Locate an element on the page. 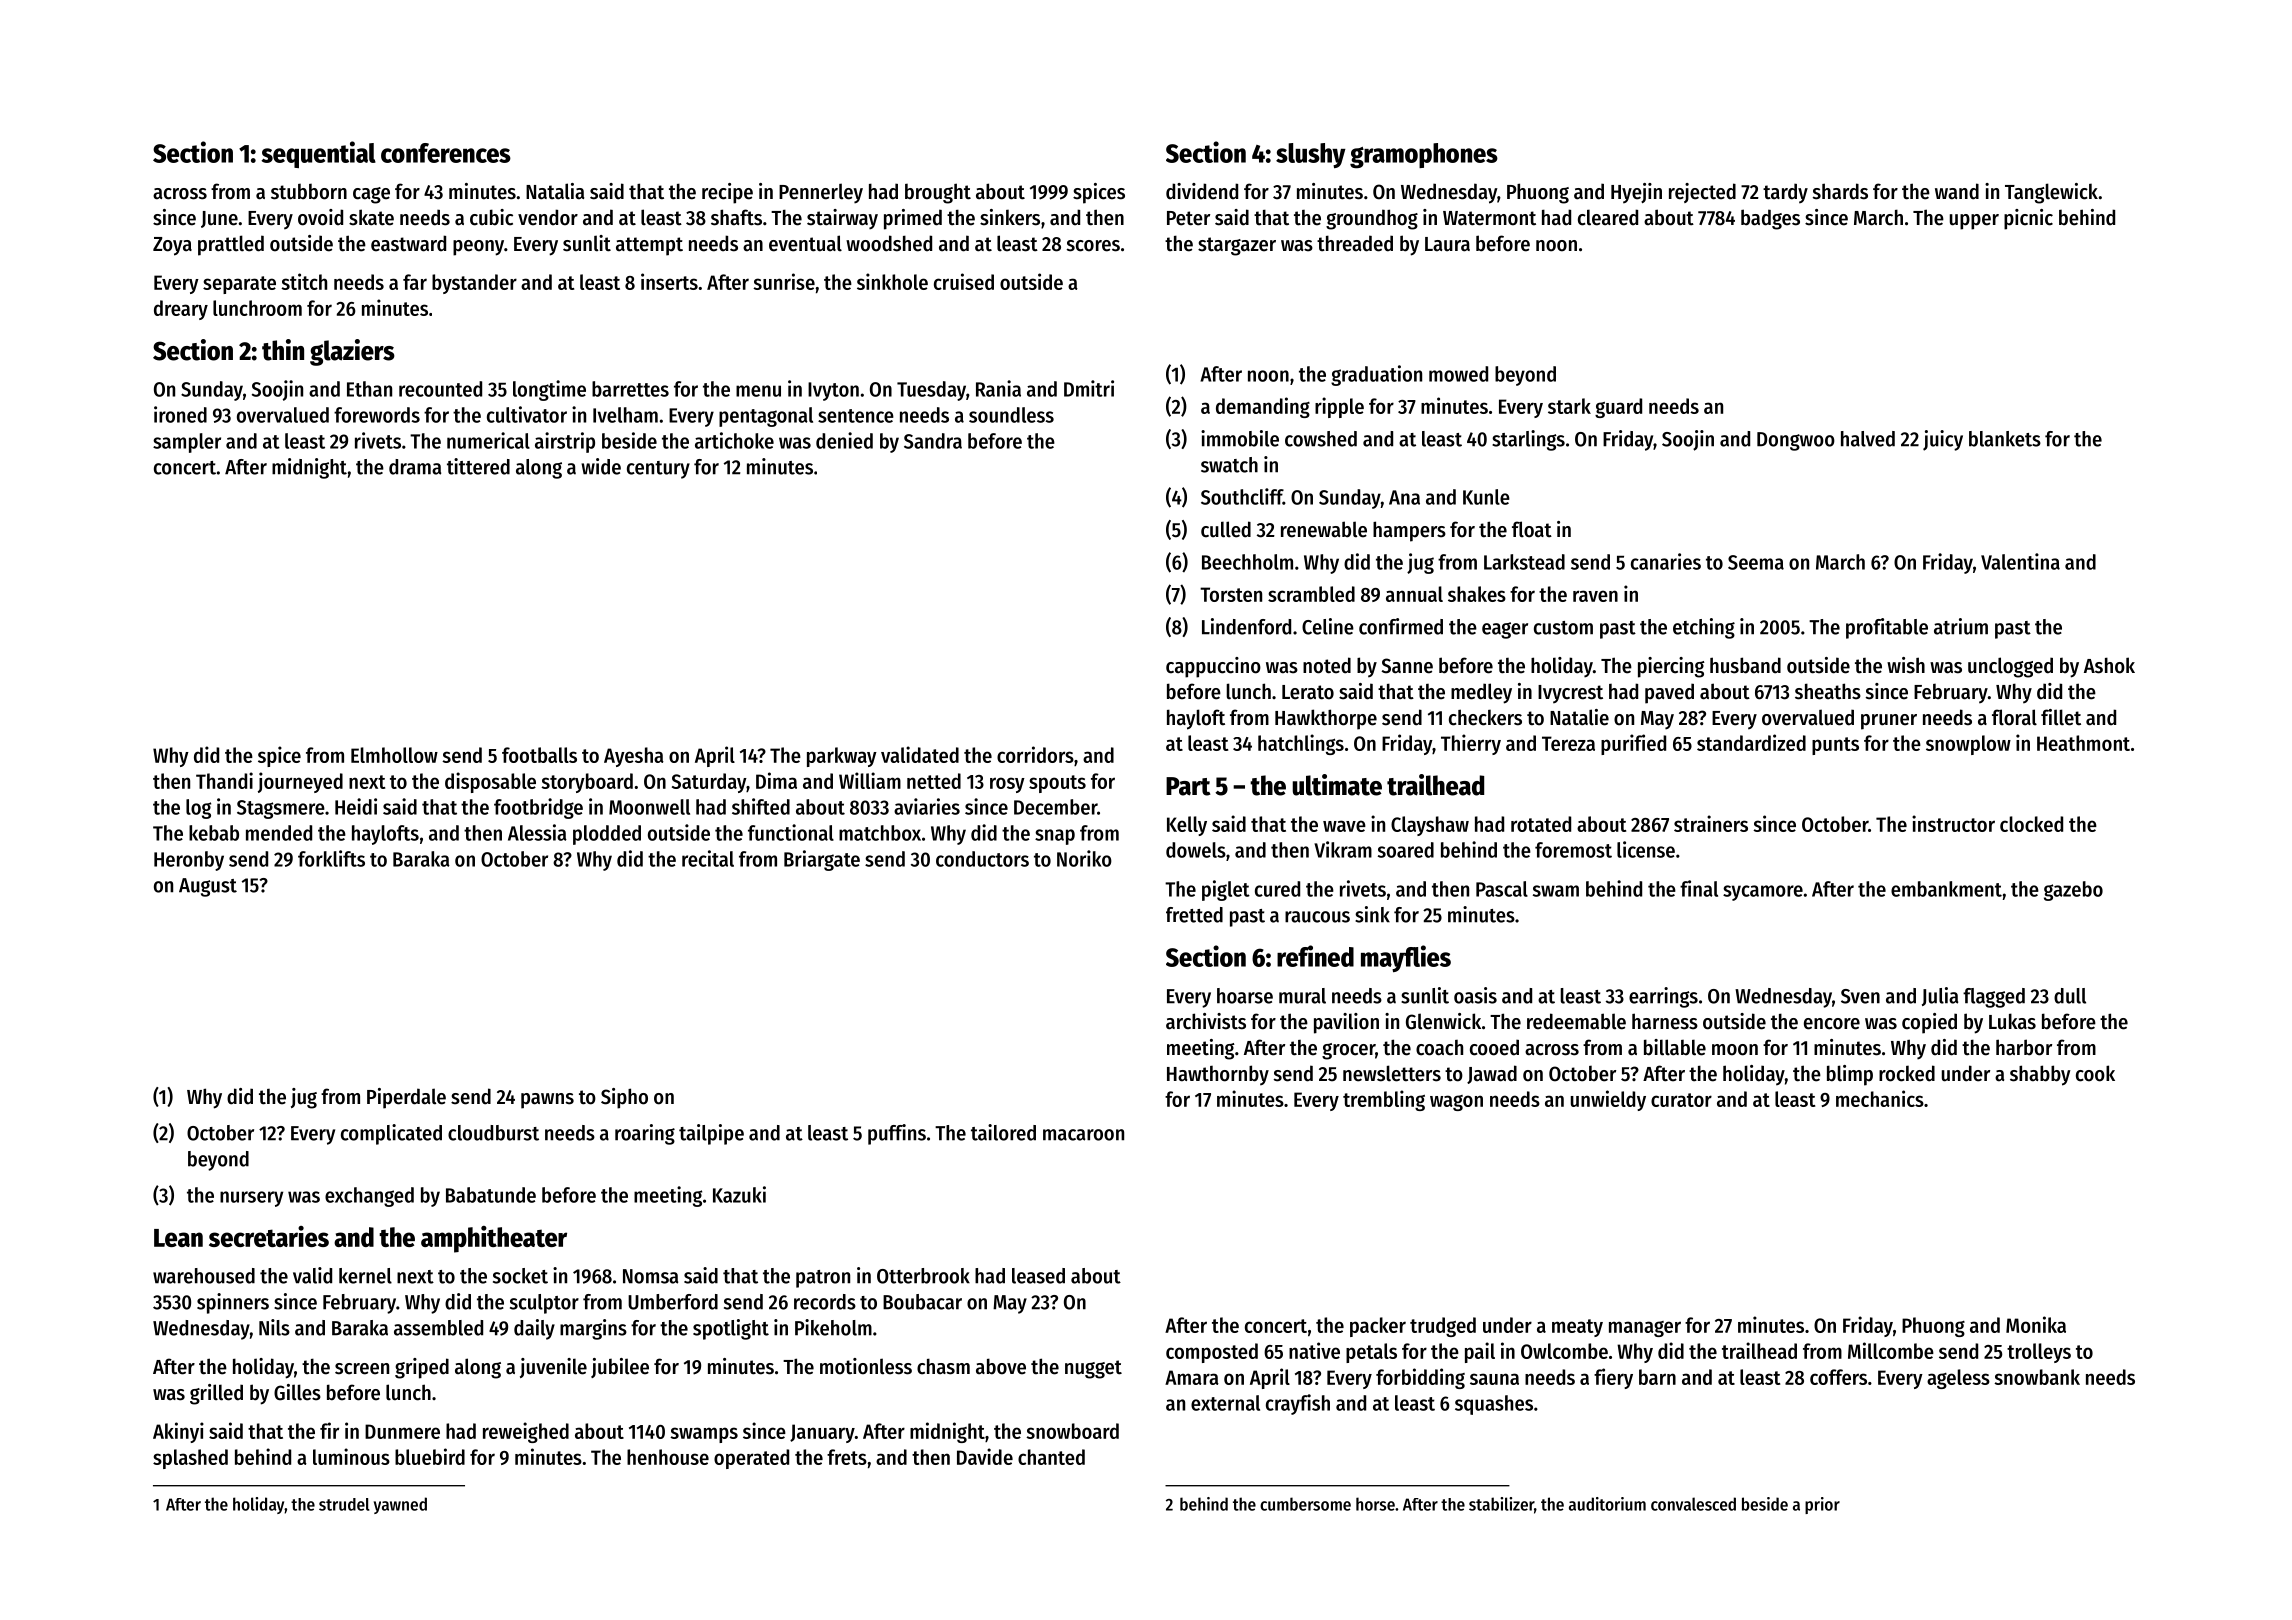 Image resolution: width=2292 pixels, height=1620 pixels. trudged is located at coordinates (1443, 1327).
